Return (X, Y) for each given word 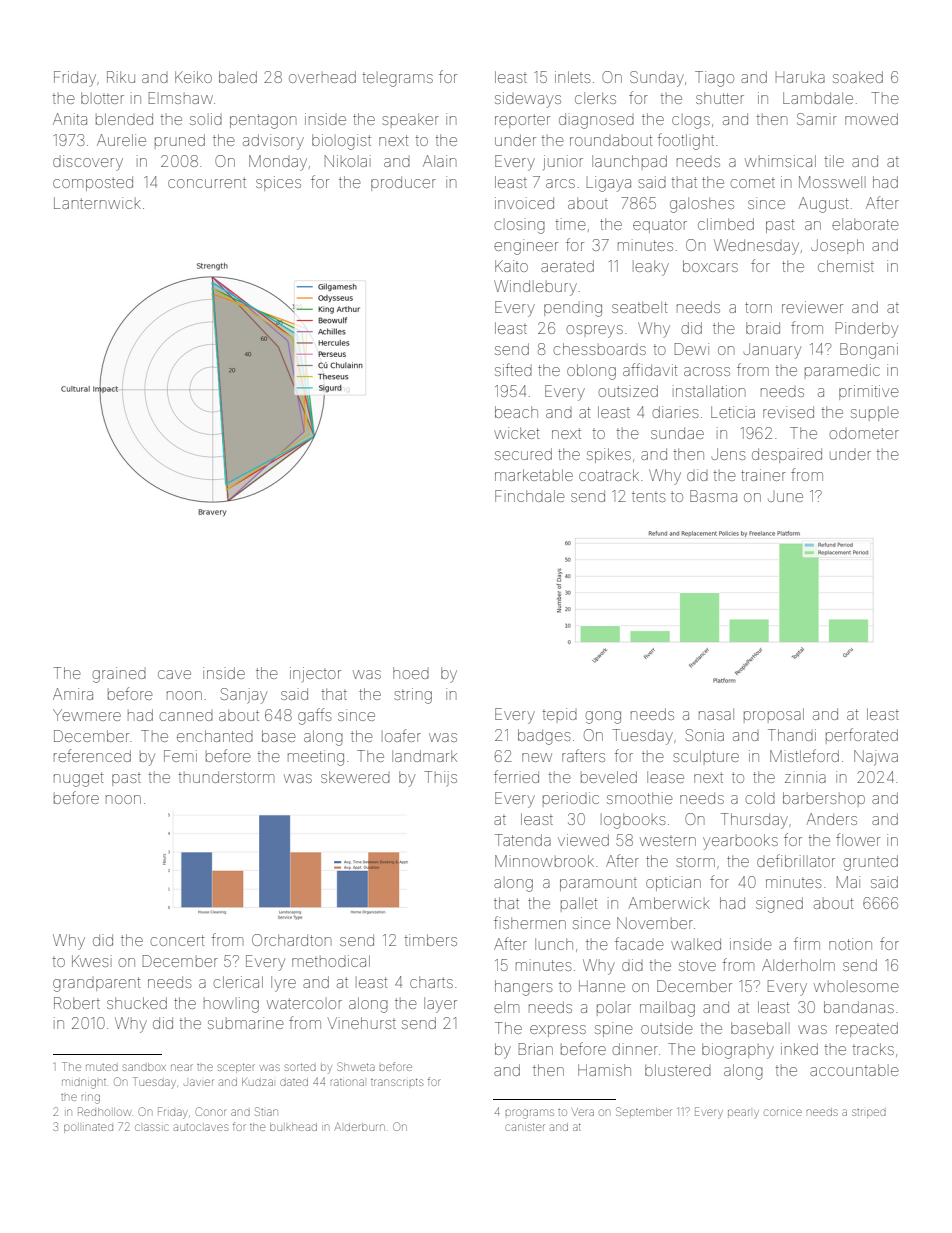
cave (174, 674)
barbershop (824, 799)
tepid (560, 715)
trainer (763, 475)
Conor (210, 1111)
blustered (678, 1070)
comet (752, 183)
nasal (716, 714)
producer (403, 183)
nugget (78, 779)
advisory (273, 142)
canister (525, 1127)
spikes (609, 455)
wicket (516, 433)
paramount (598, 885)
